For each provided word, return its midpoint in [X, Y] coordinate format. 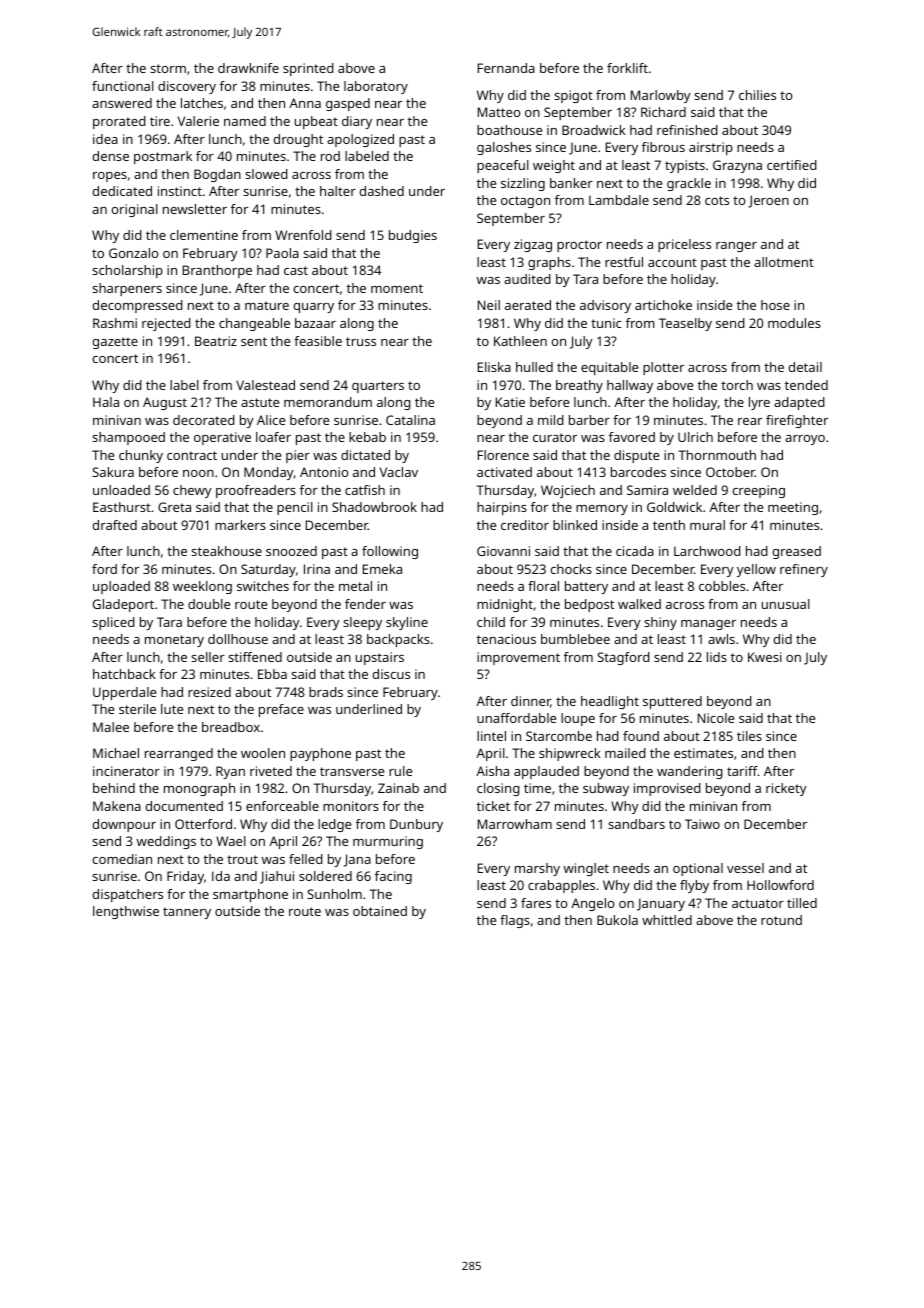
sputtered [672, 702]
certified [792, 165]
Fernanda [506, 68]
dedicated [122, 191]
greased [797, 552]
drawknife [248, 68]
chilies [757, 95]
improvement [518, 658]
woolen [263, 753]
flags [515, 921]
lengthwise [126, 912]
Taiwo [702, 824]
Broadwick [594, 130]
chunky [141, 456]
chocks [571, 569]
